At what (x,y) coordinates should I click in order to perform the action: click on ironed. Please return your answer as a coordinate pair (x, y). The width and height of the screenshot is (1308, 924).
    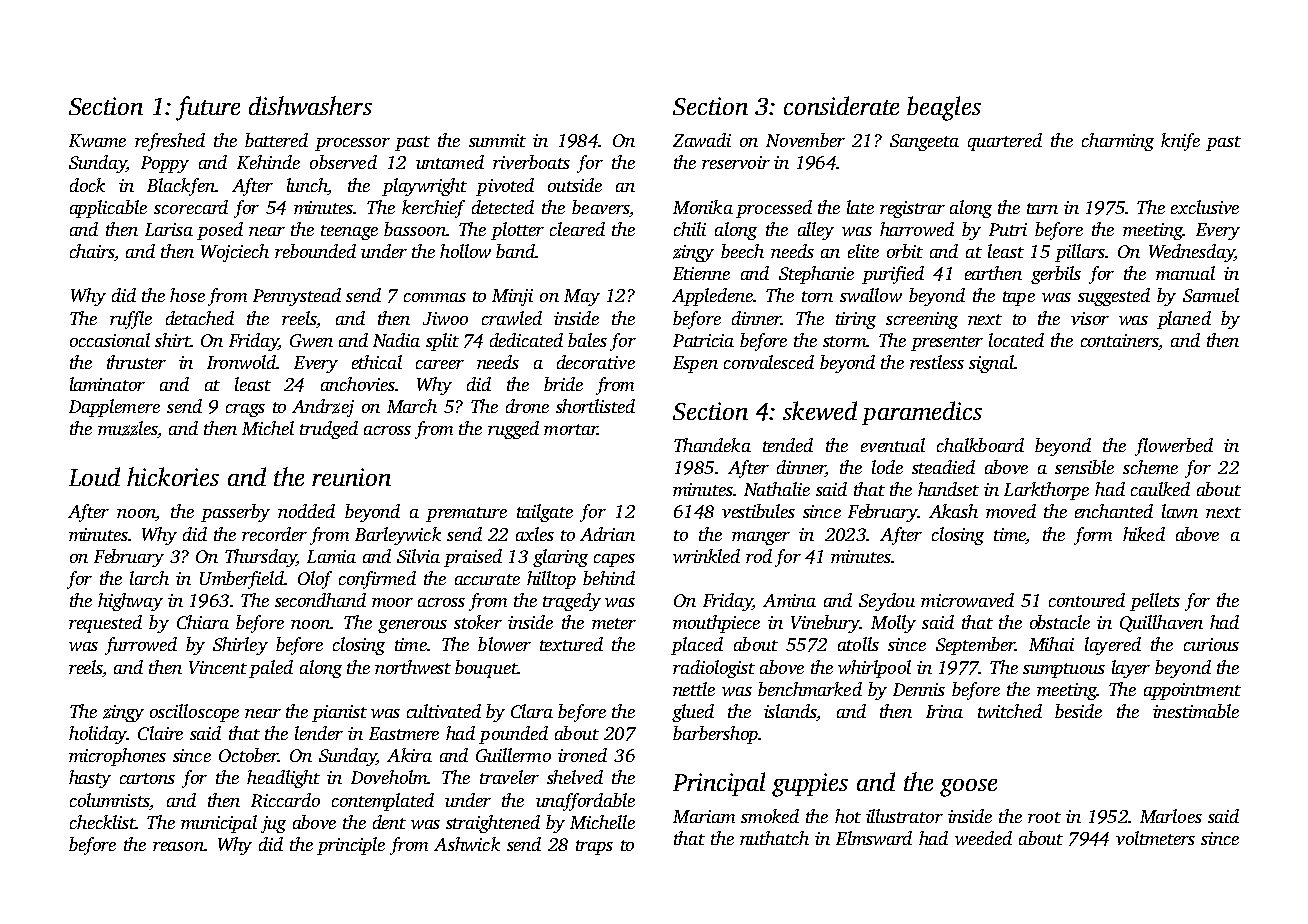
    Looking at the image, I should click on (582, 755).
